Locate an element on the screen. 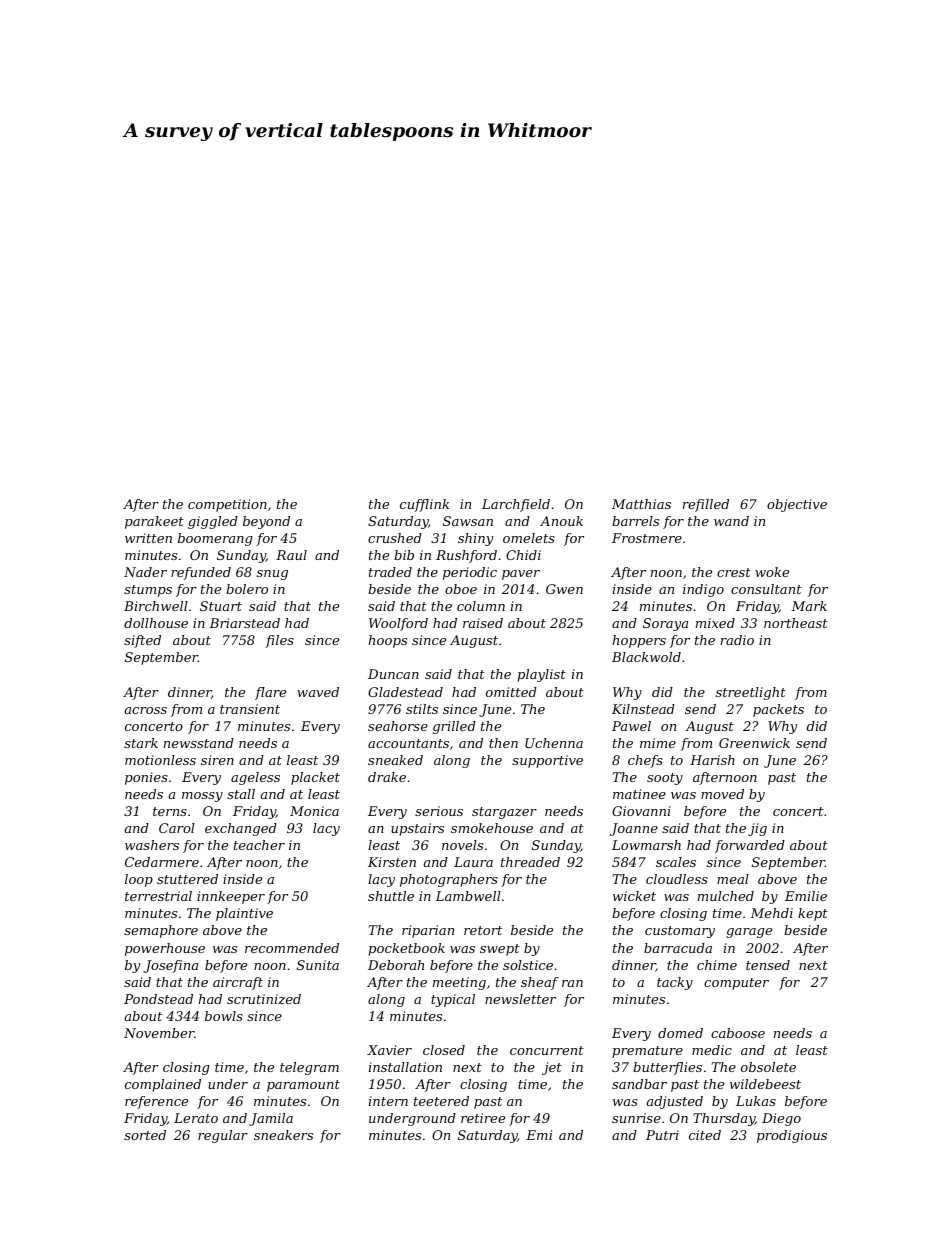  crest is located at coordinates (734, 572).
